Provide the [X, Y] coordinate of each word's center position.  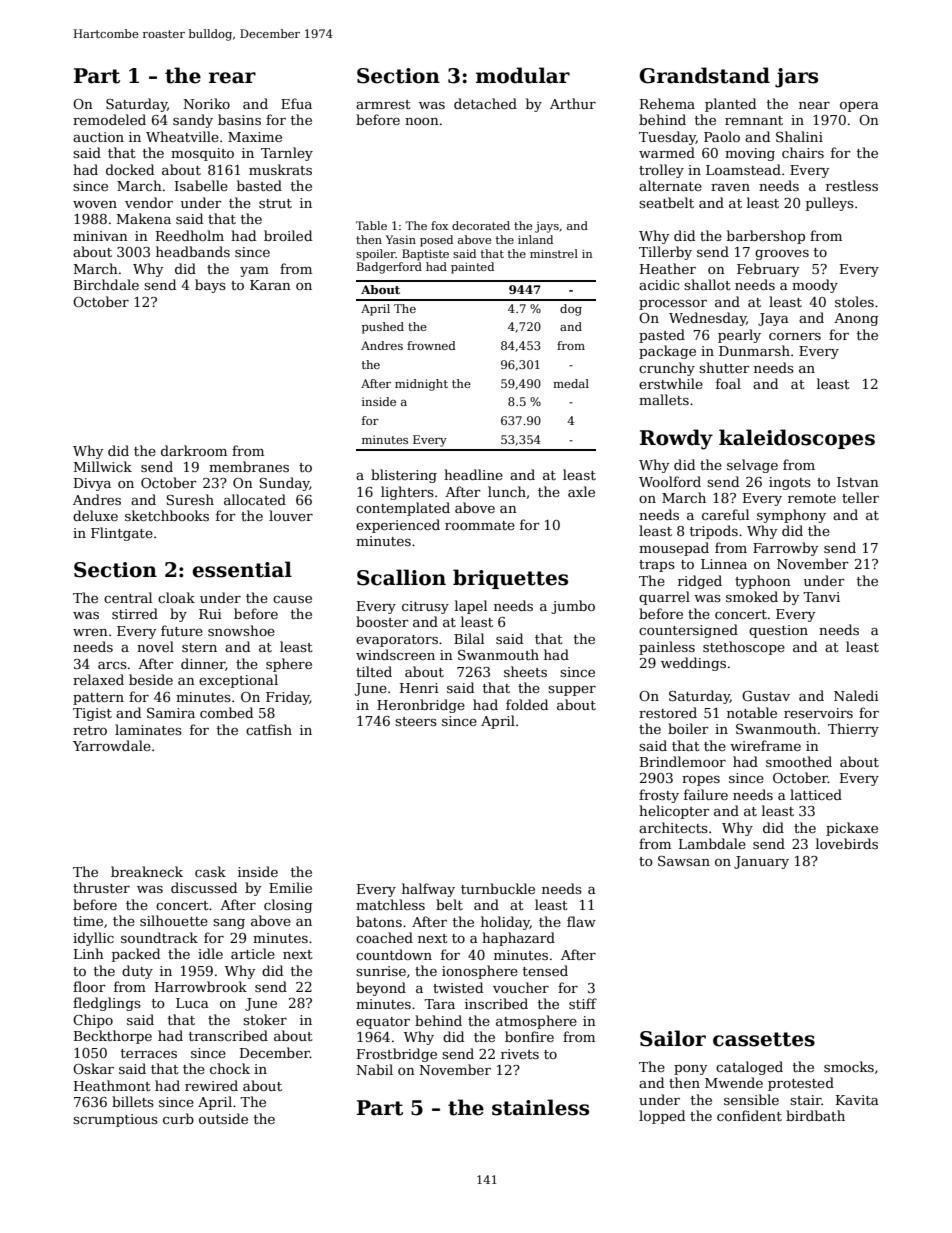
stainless [540, 1107]
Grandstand [705, 75]
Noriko [207, 103]
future [182, 630]
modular [523, 75]
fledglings [107, 1004]
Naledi [856, 695]
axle [581, 491]
